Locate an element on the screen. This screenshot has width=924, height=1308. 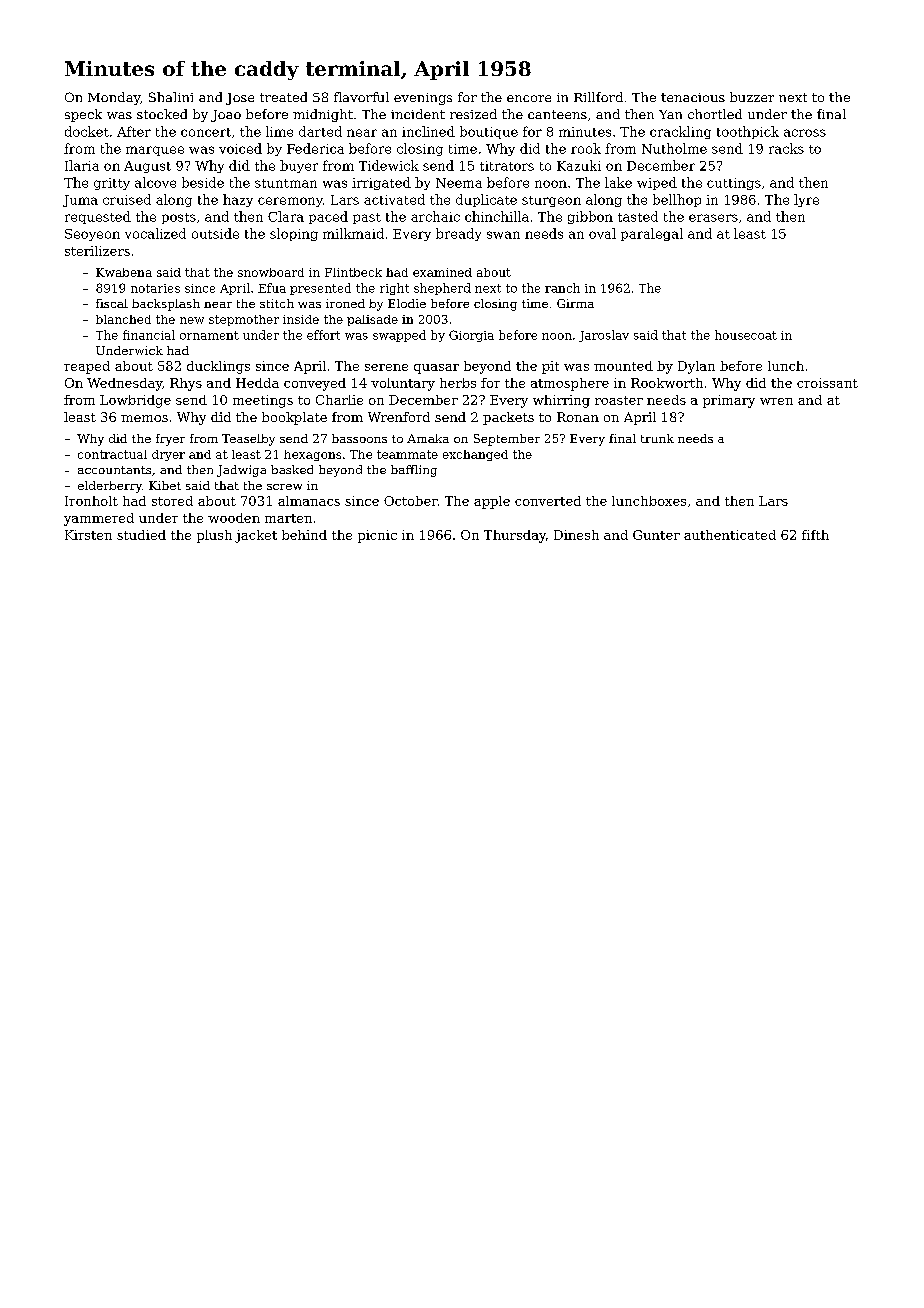
ceremony is located at coordinates (290, 202).
